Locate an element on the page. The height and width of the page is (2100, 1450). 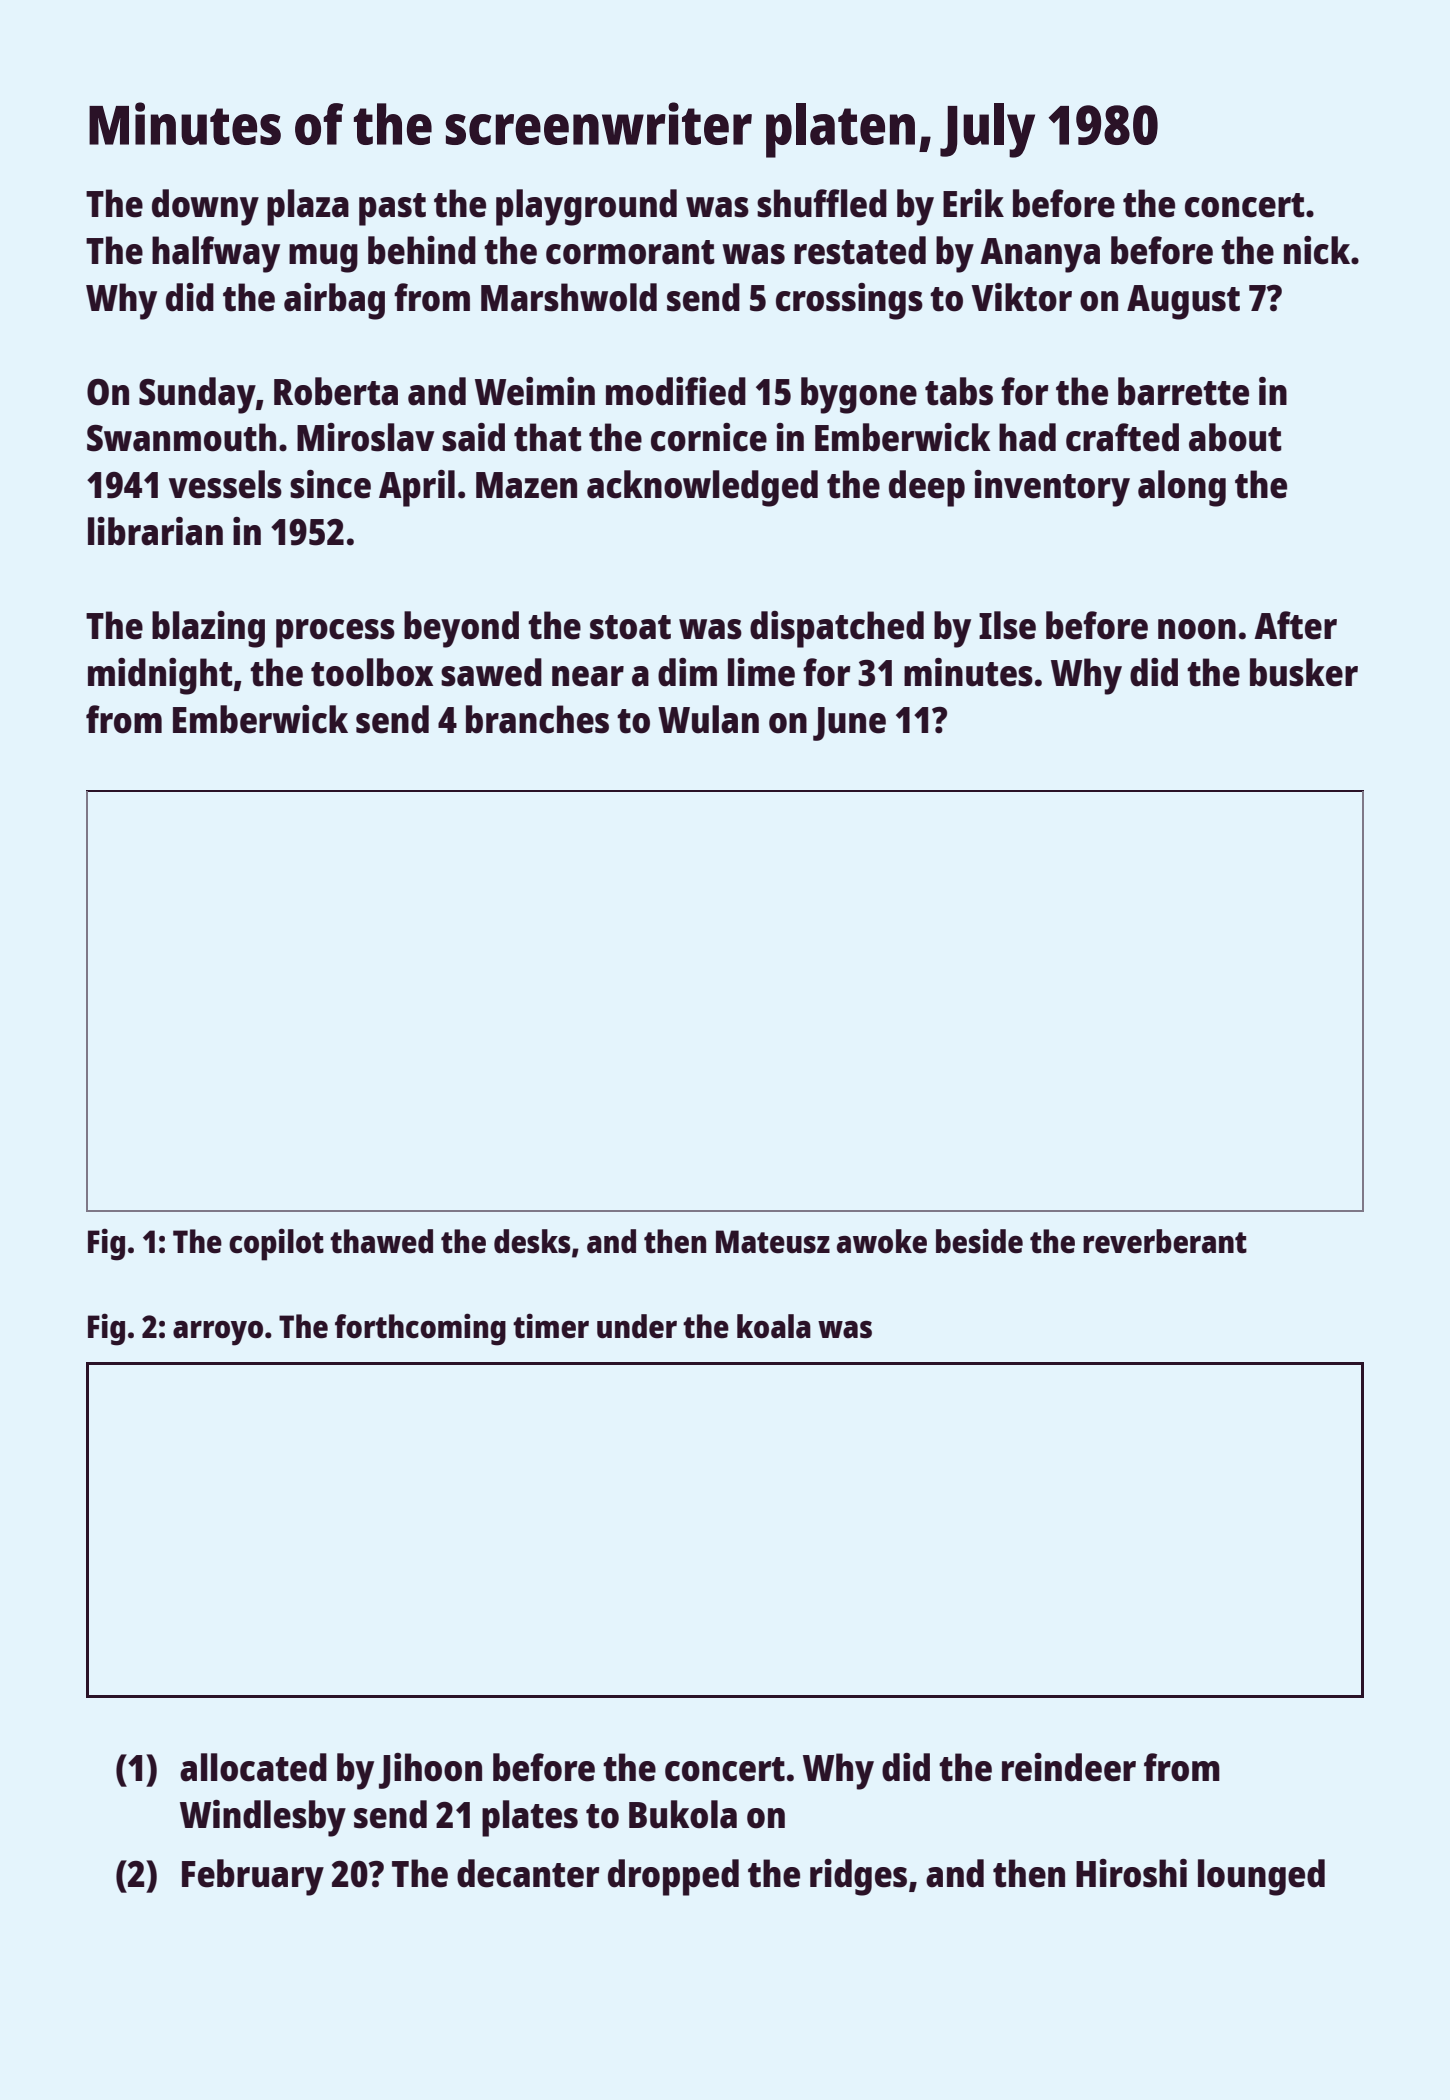
halfway is located at coordinates (216, 254).
